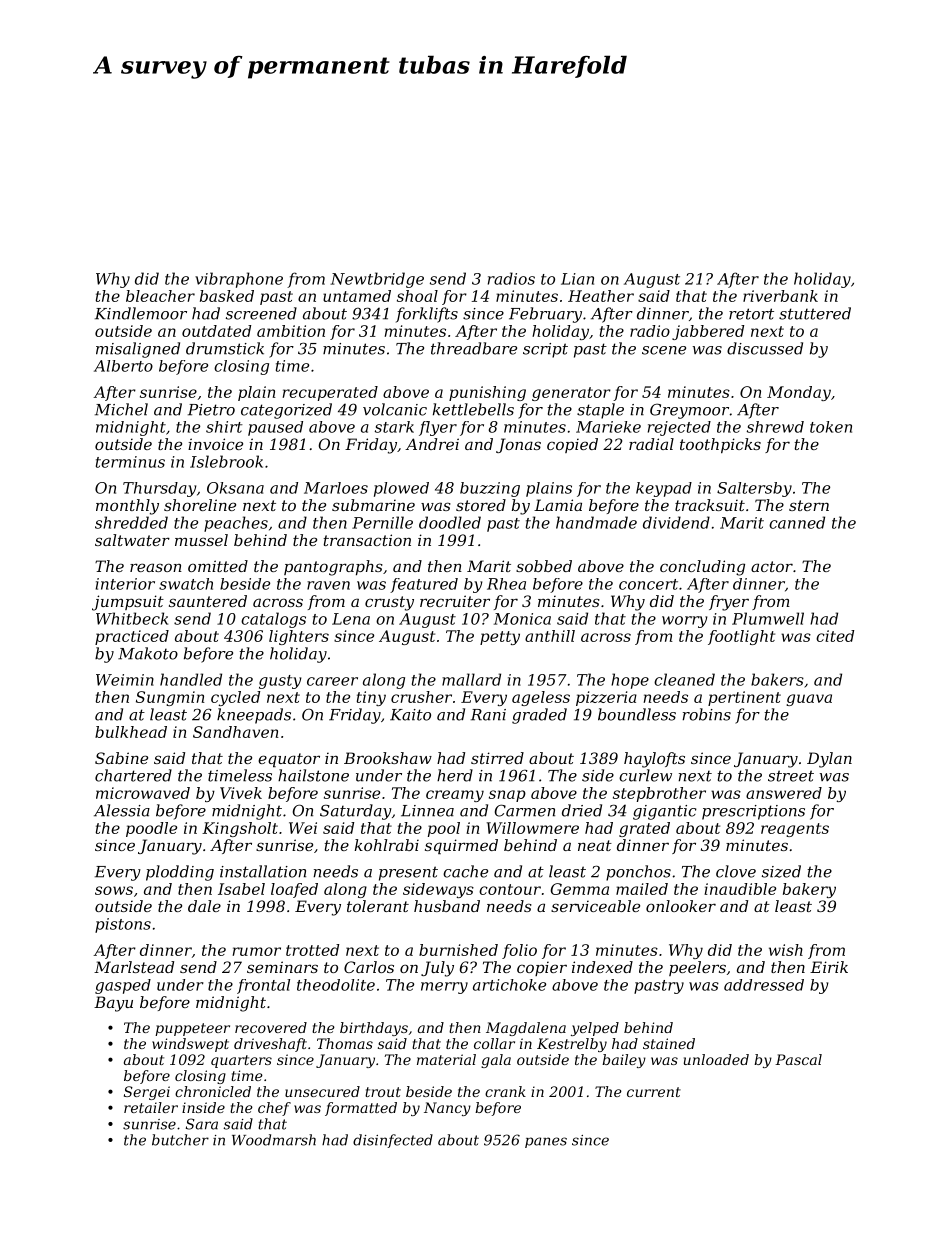 The height and width of the screenshot is (1233, 952). What do you see at coordinates (274, 1140) in the screenshot?
I see `Woodmarsh` at bounding box center [274, 1140].
